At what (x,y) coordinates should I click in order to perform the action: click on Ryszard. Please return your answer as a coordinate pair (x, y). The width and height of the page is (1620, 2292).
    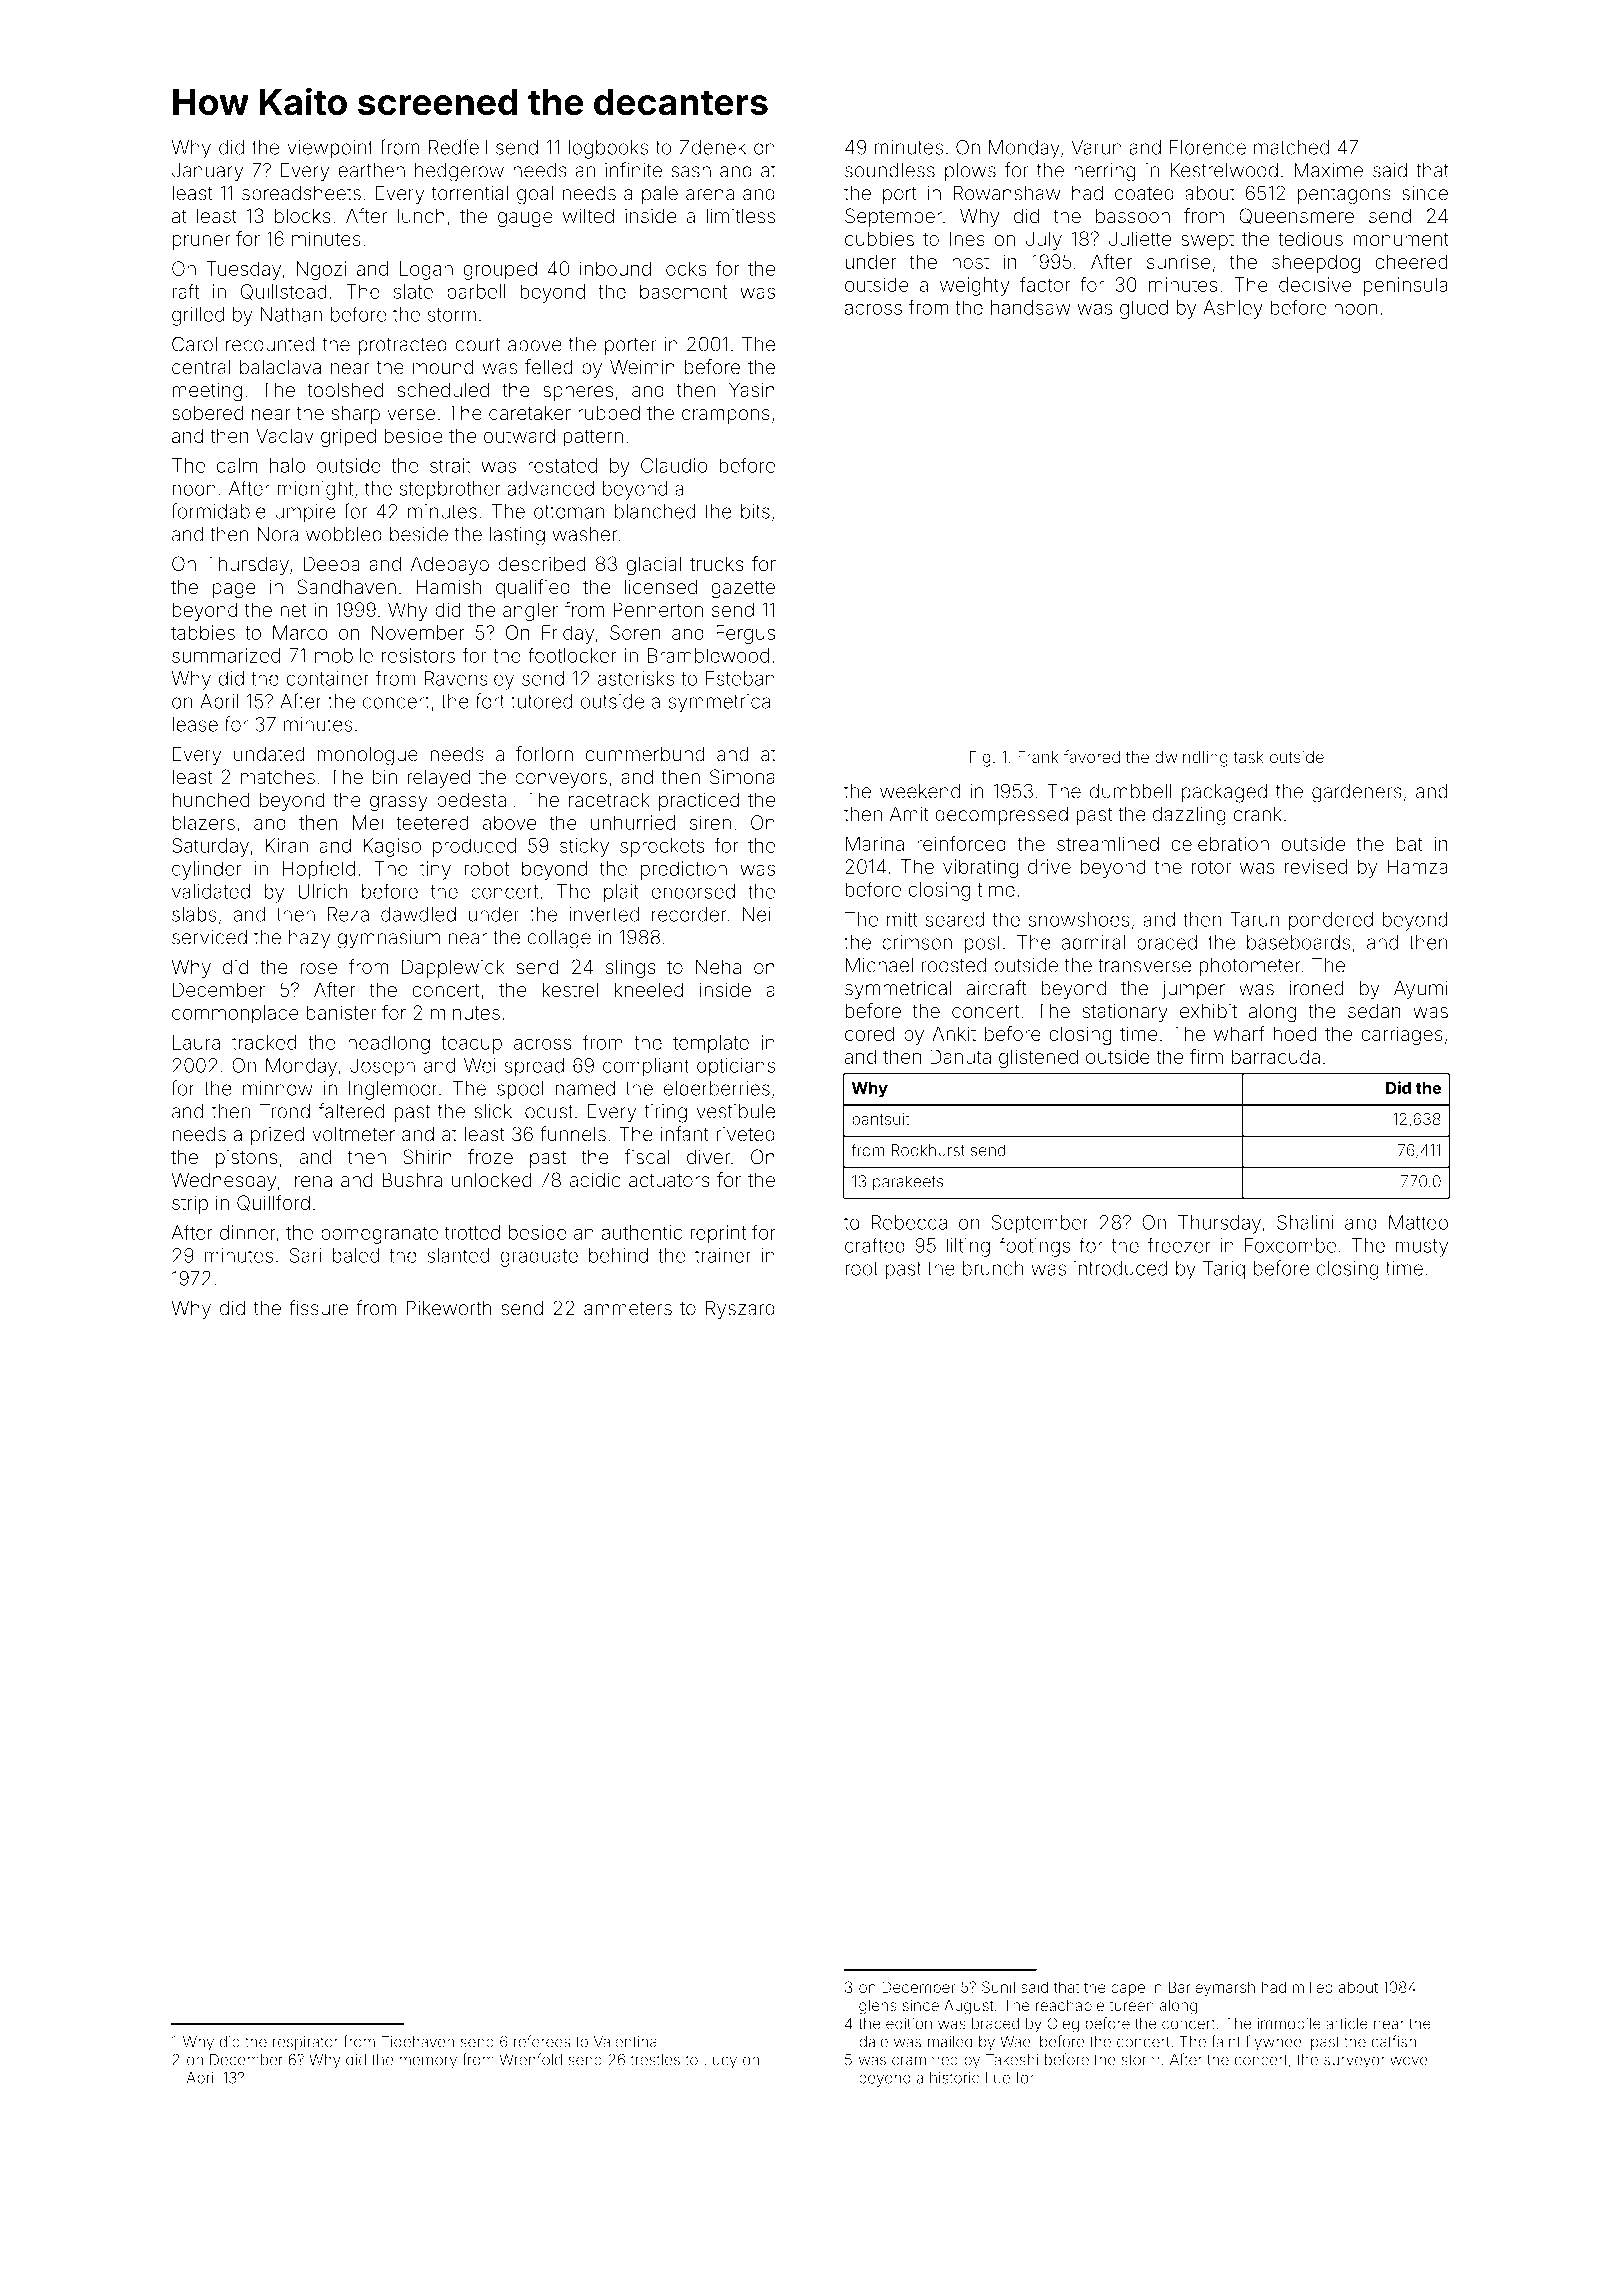
    Looking at the image, I should click on (740, 1310).
